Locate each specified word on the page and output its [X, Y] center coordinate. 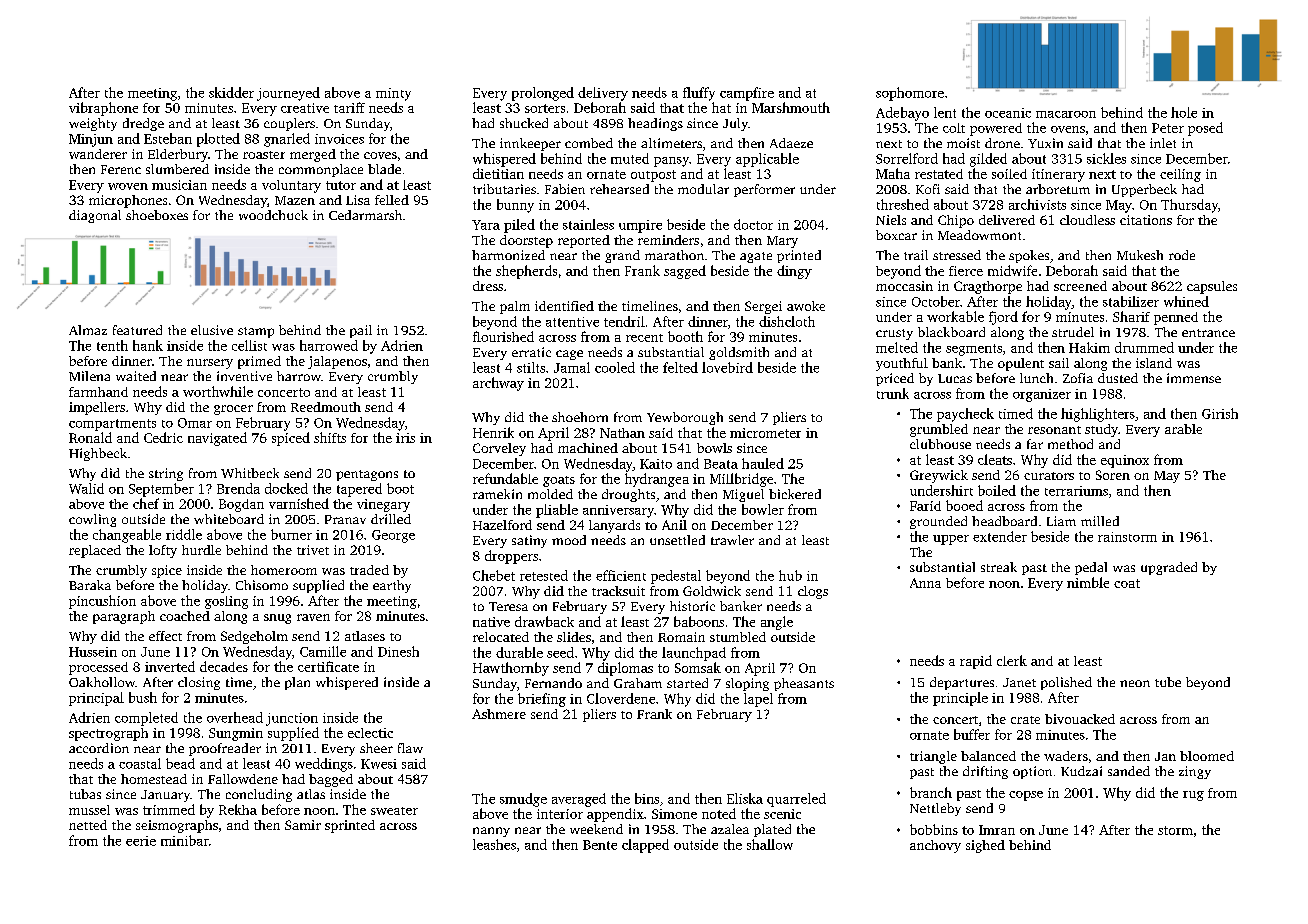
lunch [1036, 378]
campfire [747, 94]
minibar [185, 840]
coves [380, 155]
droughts [628, 495]
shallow [770, 844]
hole [1184, 112]
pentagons [367, 475]
